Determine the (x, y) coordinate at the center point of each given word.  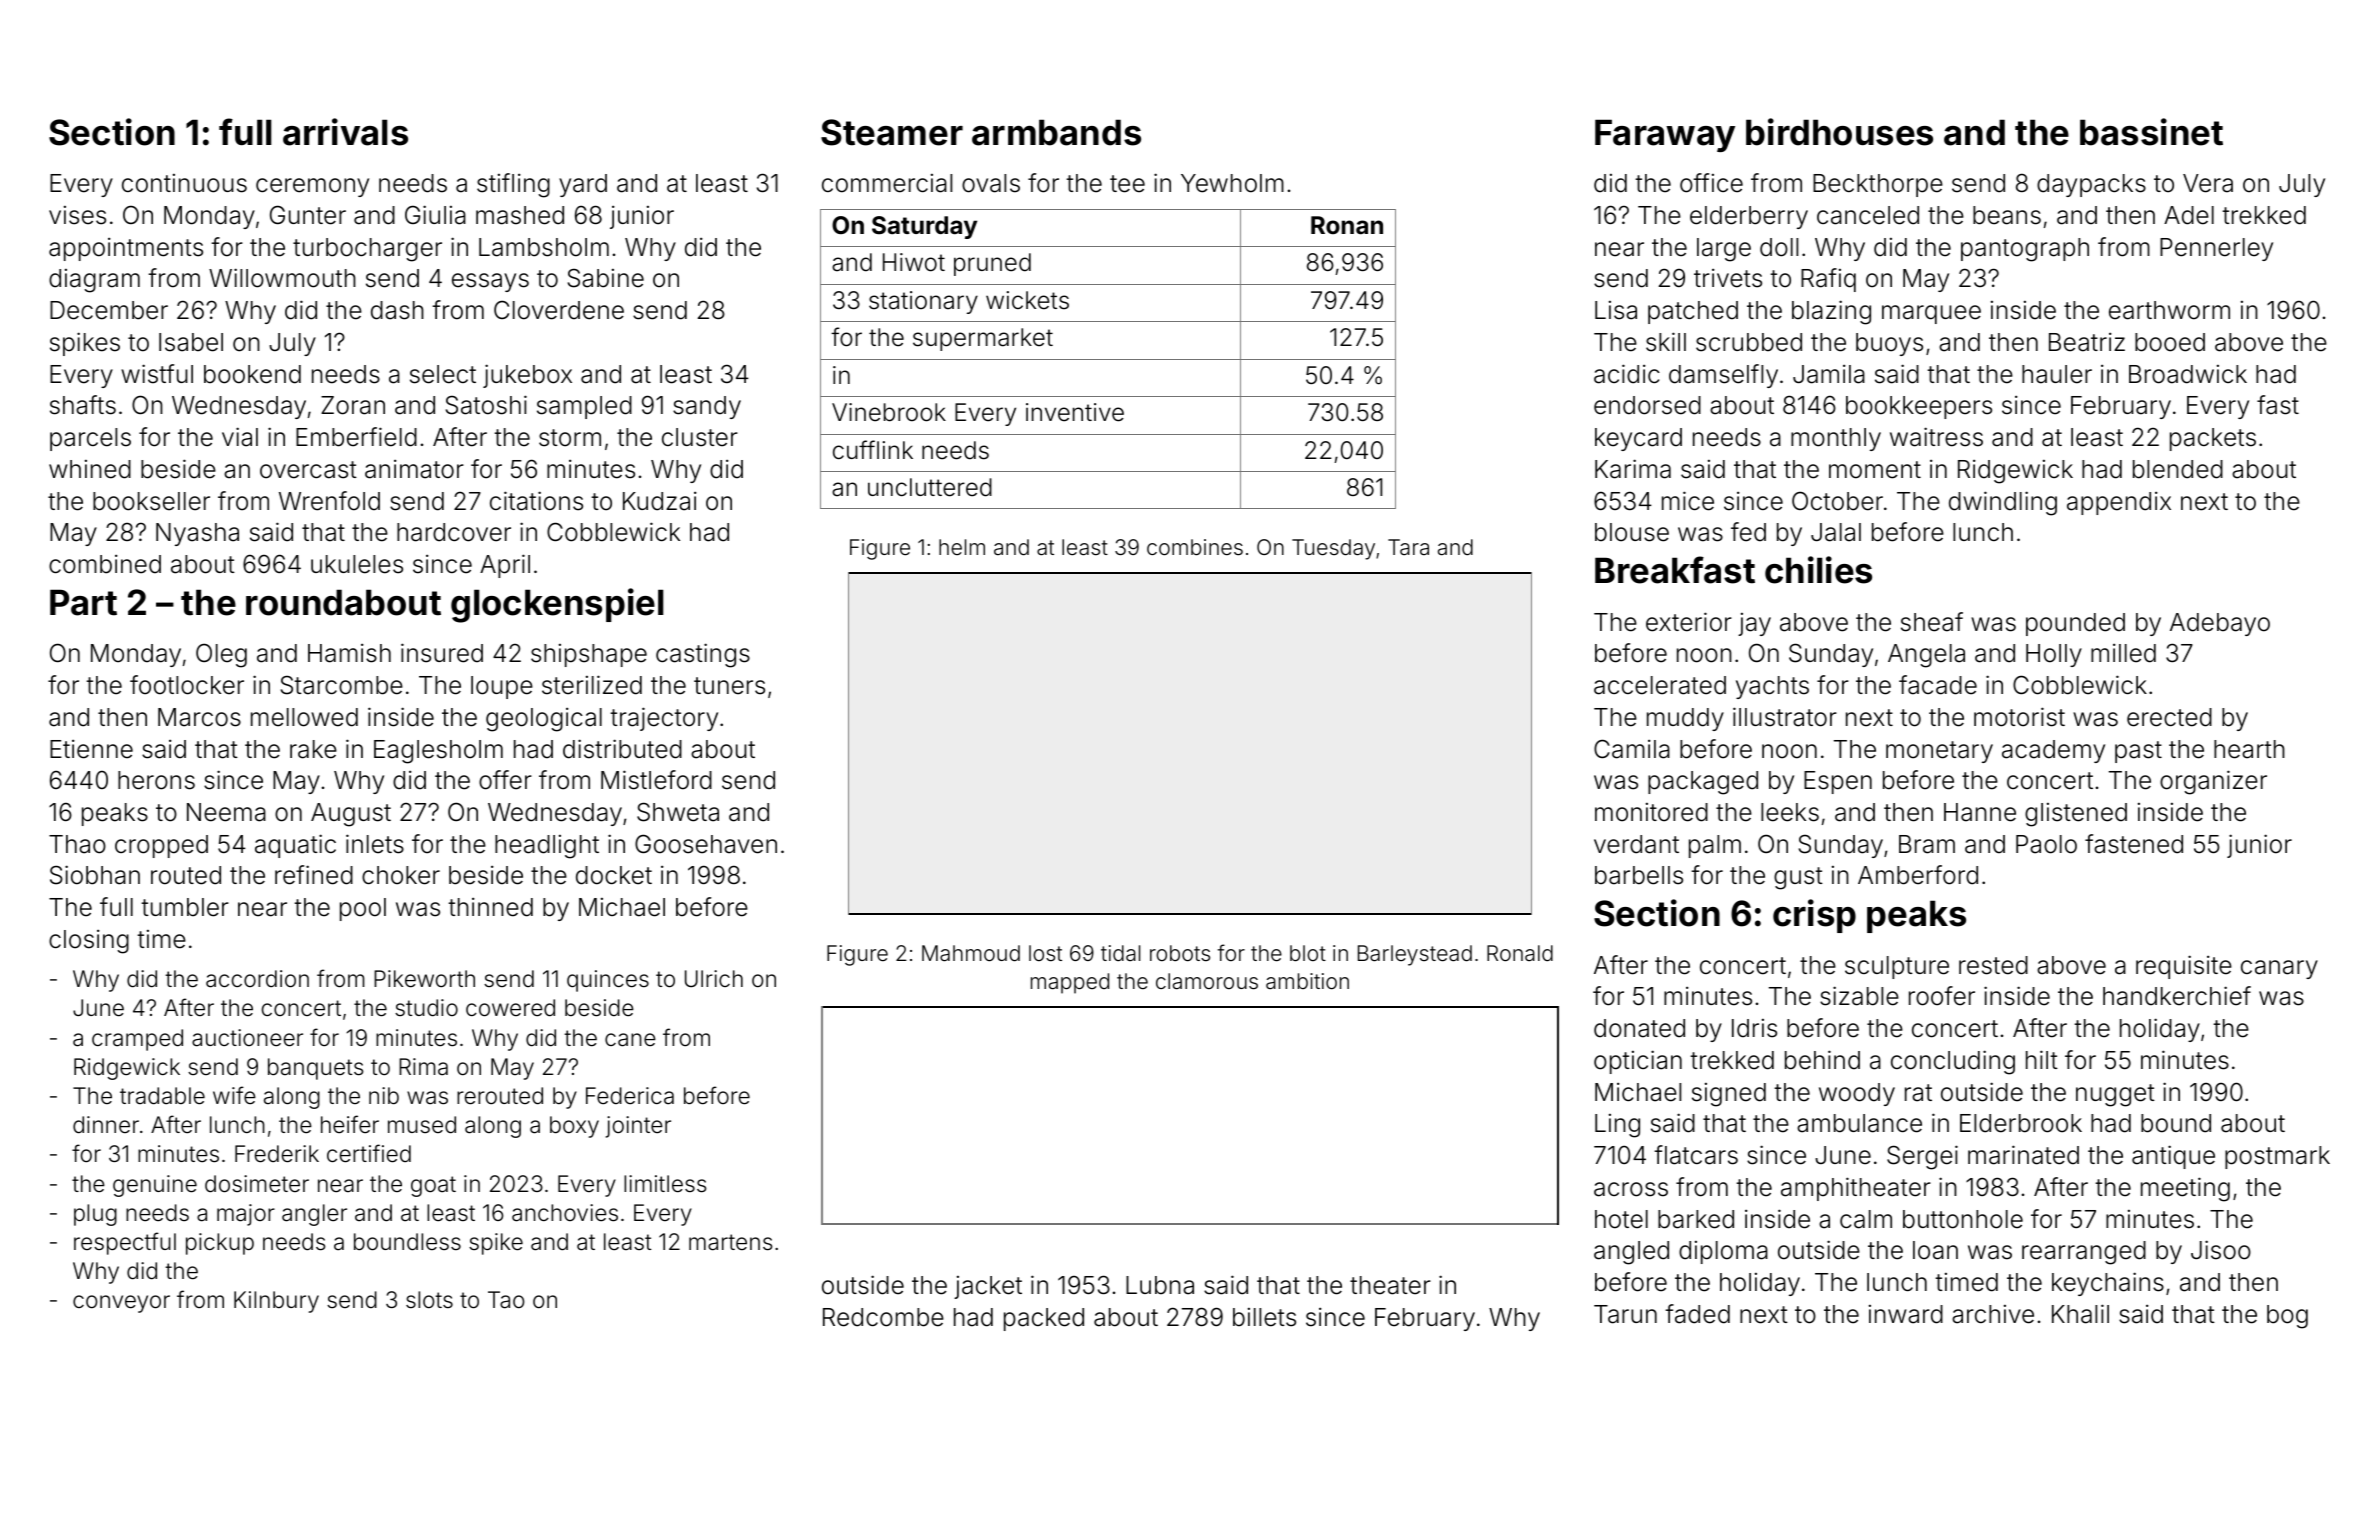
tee (1127, 184)
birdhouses (1839, 132)
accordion (257, 979)
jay (1754, 624)
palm (1715, 846)
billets (1264, 1317)
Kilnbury (276, 1302)
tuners (729, 686)
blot (1308, 953)
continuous (184, 183)
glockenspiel (557, 605)
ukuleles (357, 564)
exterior (1689, 622)
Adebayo (2220, 624)
